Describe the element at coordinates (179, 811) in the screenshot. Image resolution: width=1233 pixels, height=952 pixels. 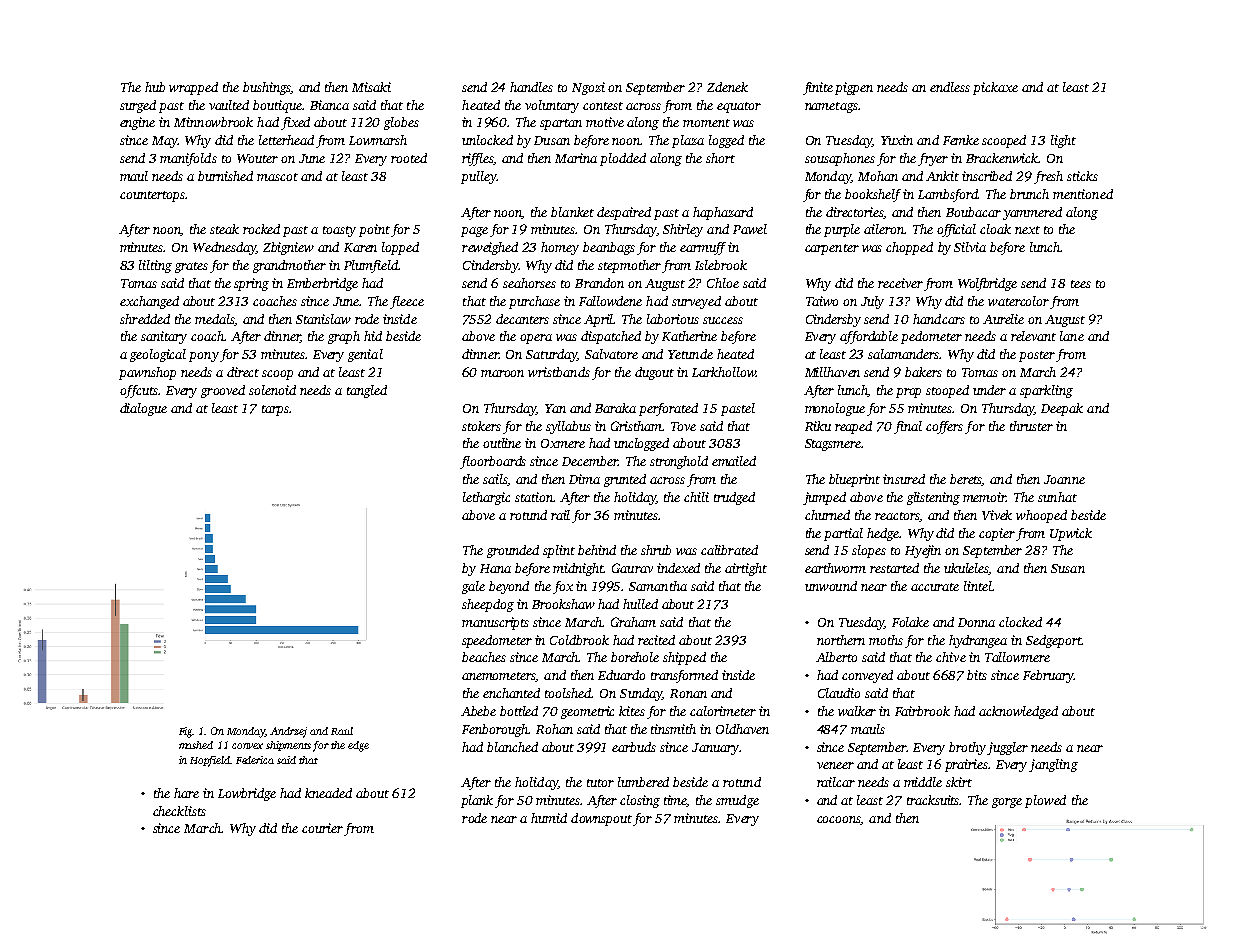
I see `checklists` at that location.
